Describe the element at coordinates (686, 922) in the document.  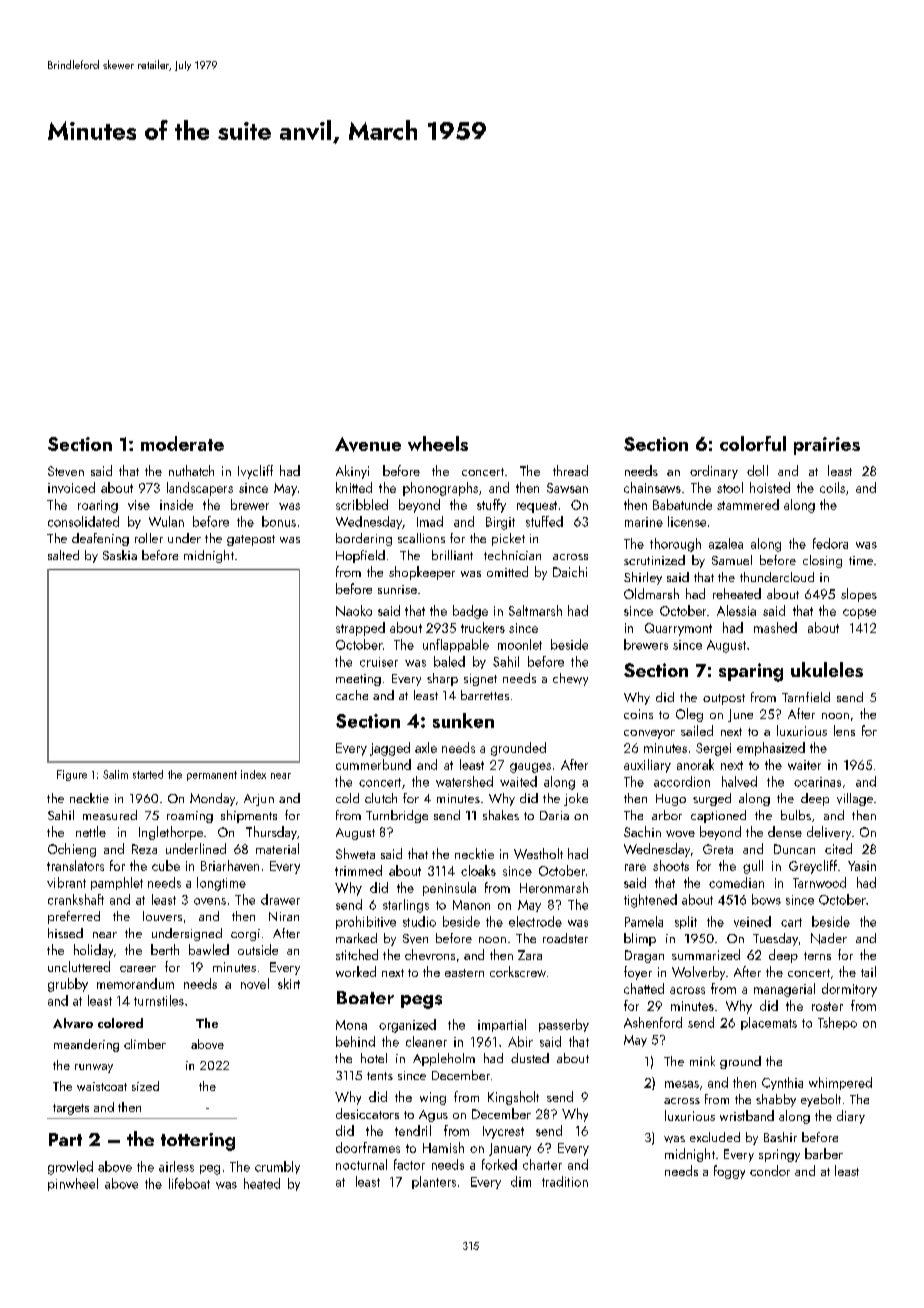
I see `split` at that location.
